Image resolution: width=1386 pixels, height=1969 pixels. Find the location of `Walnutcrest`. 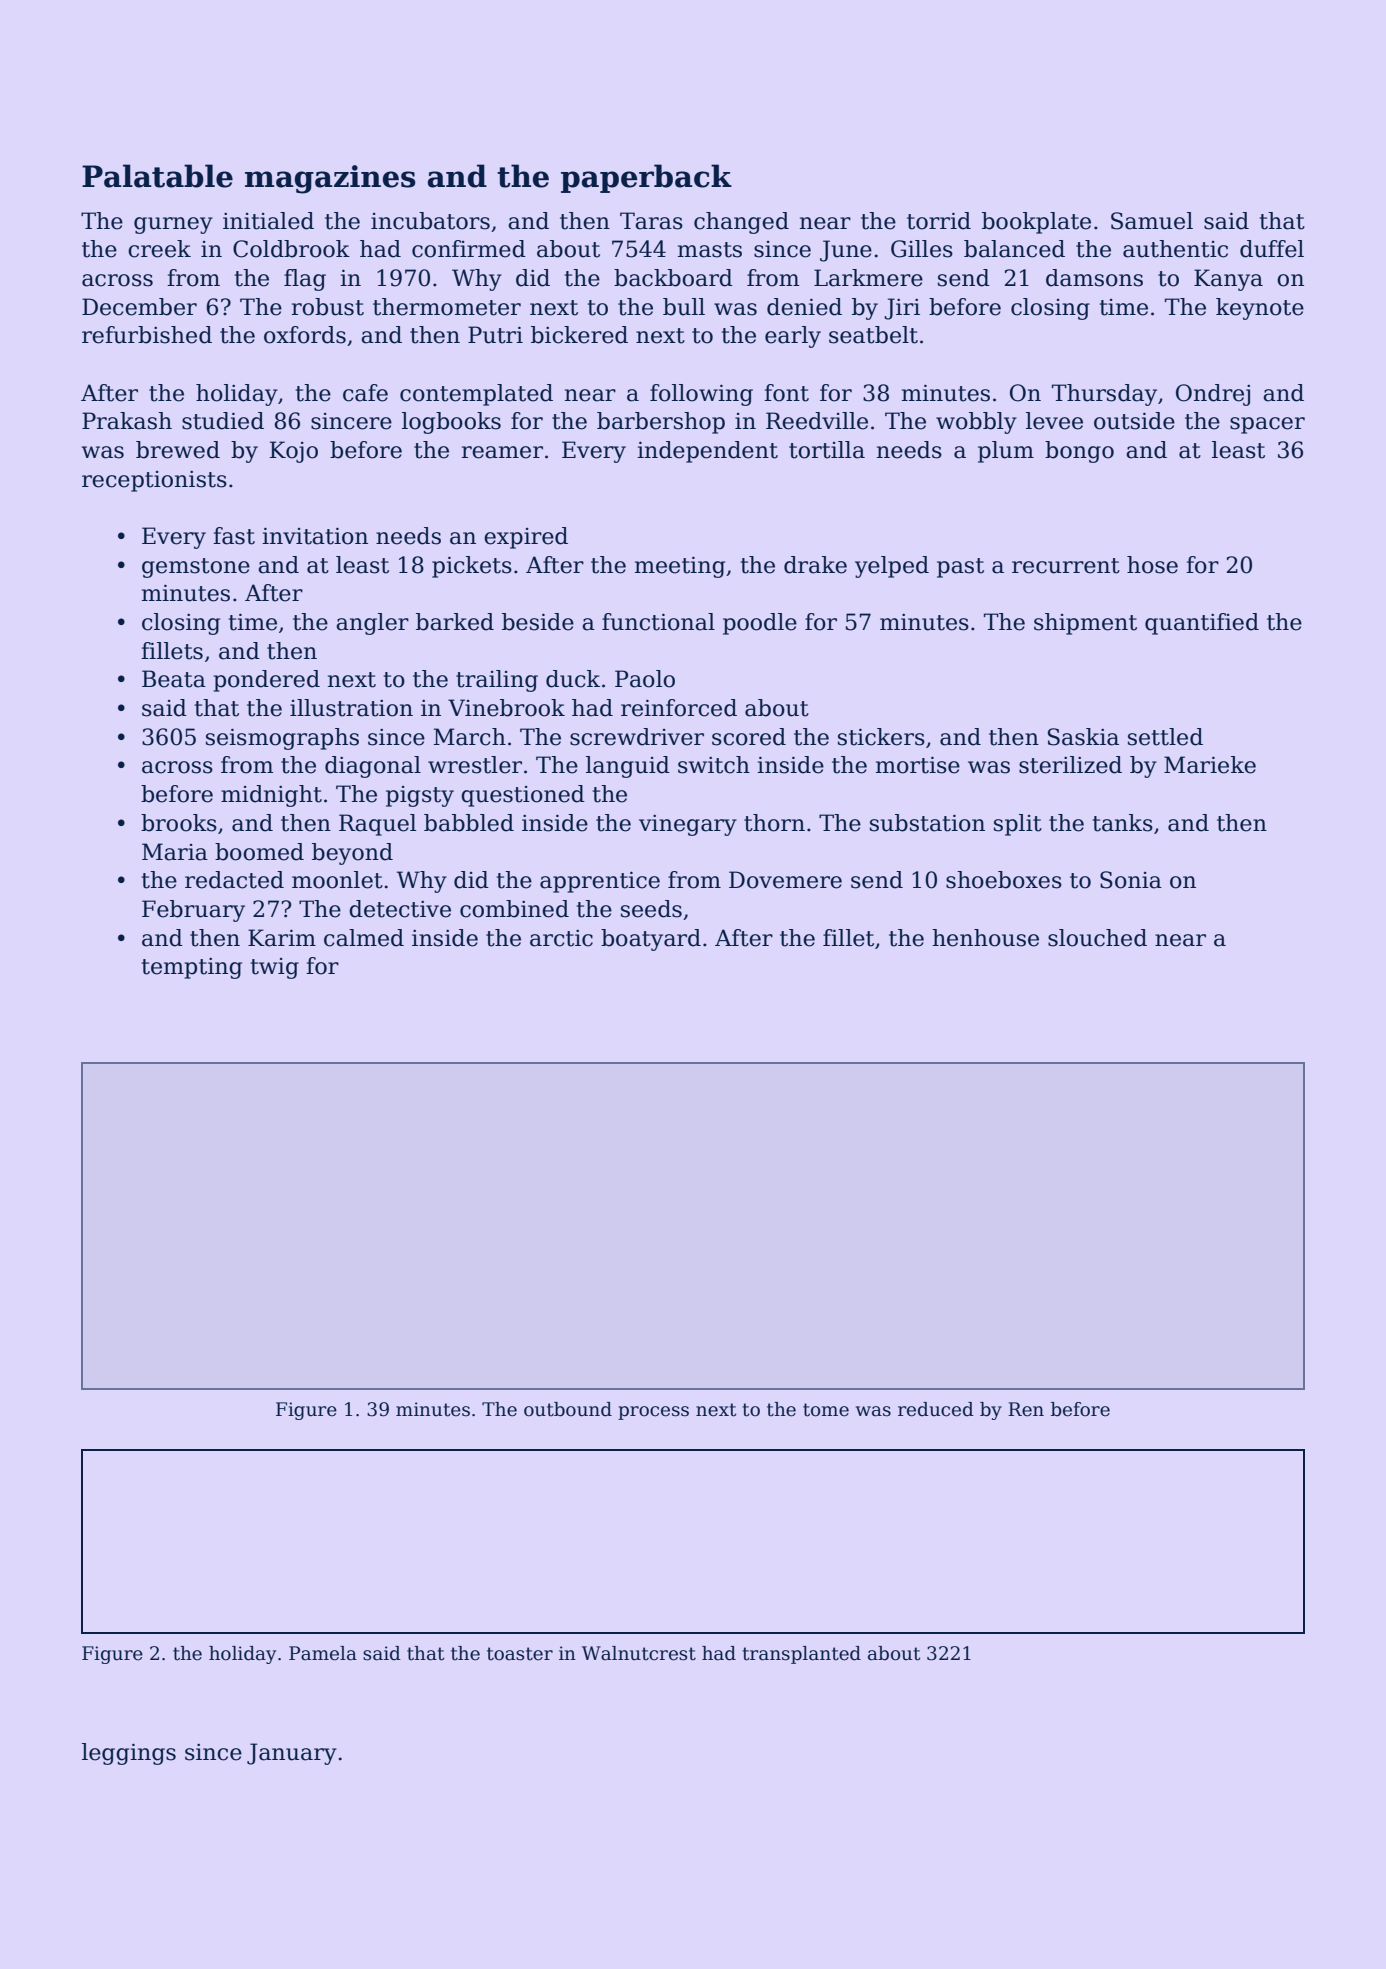

Walnutcrest is located at coordinates (639, 1653).
